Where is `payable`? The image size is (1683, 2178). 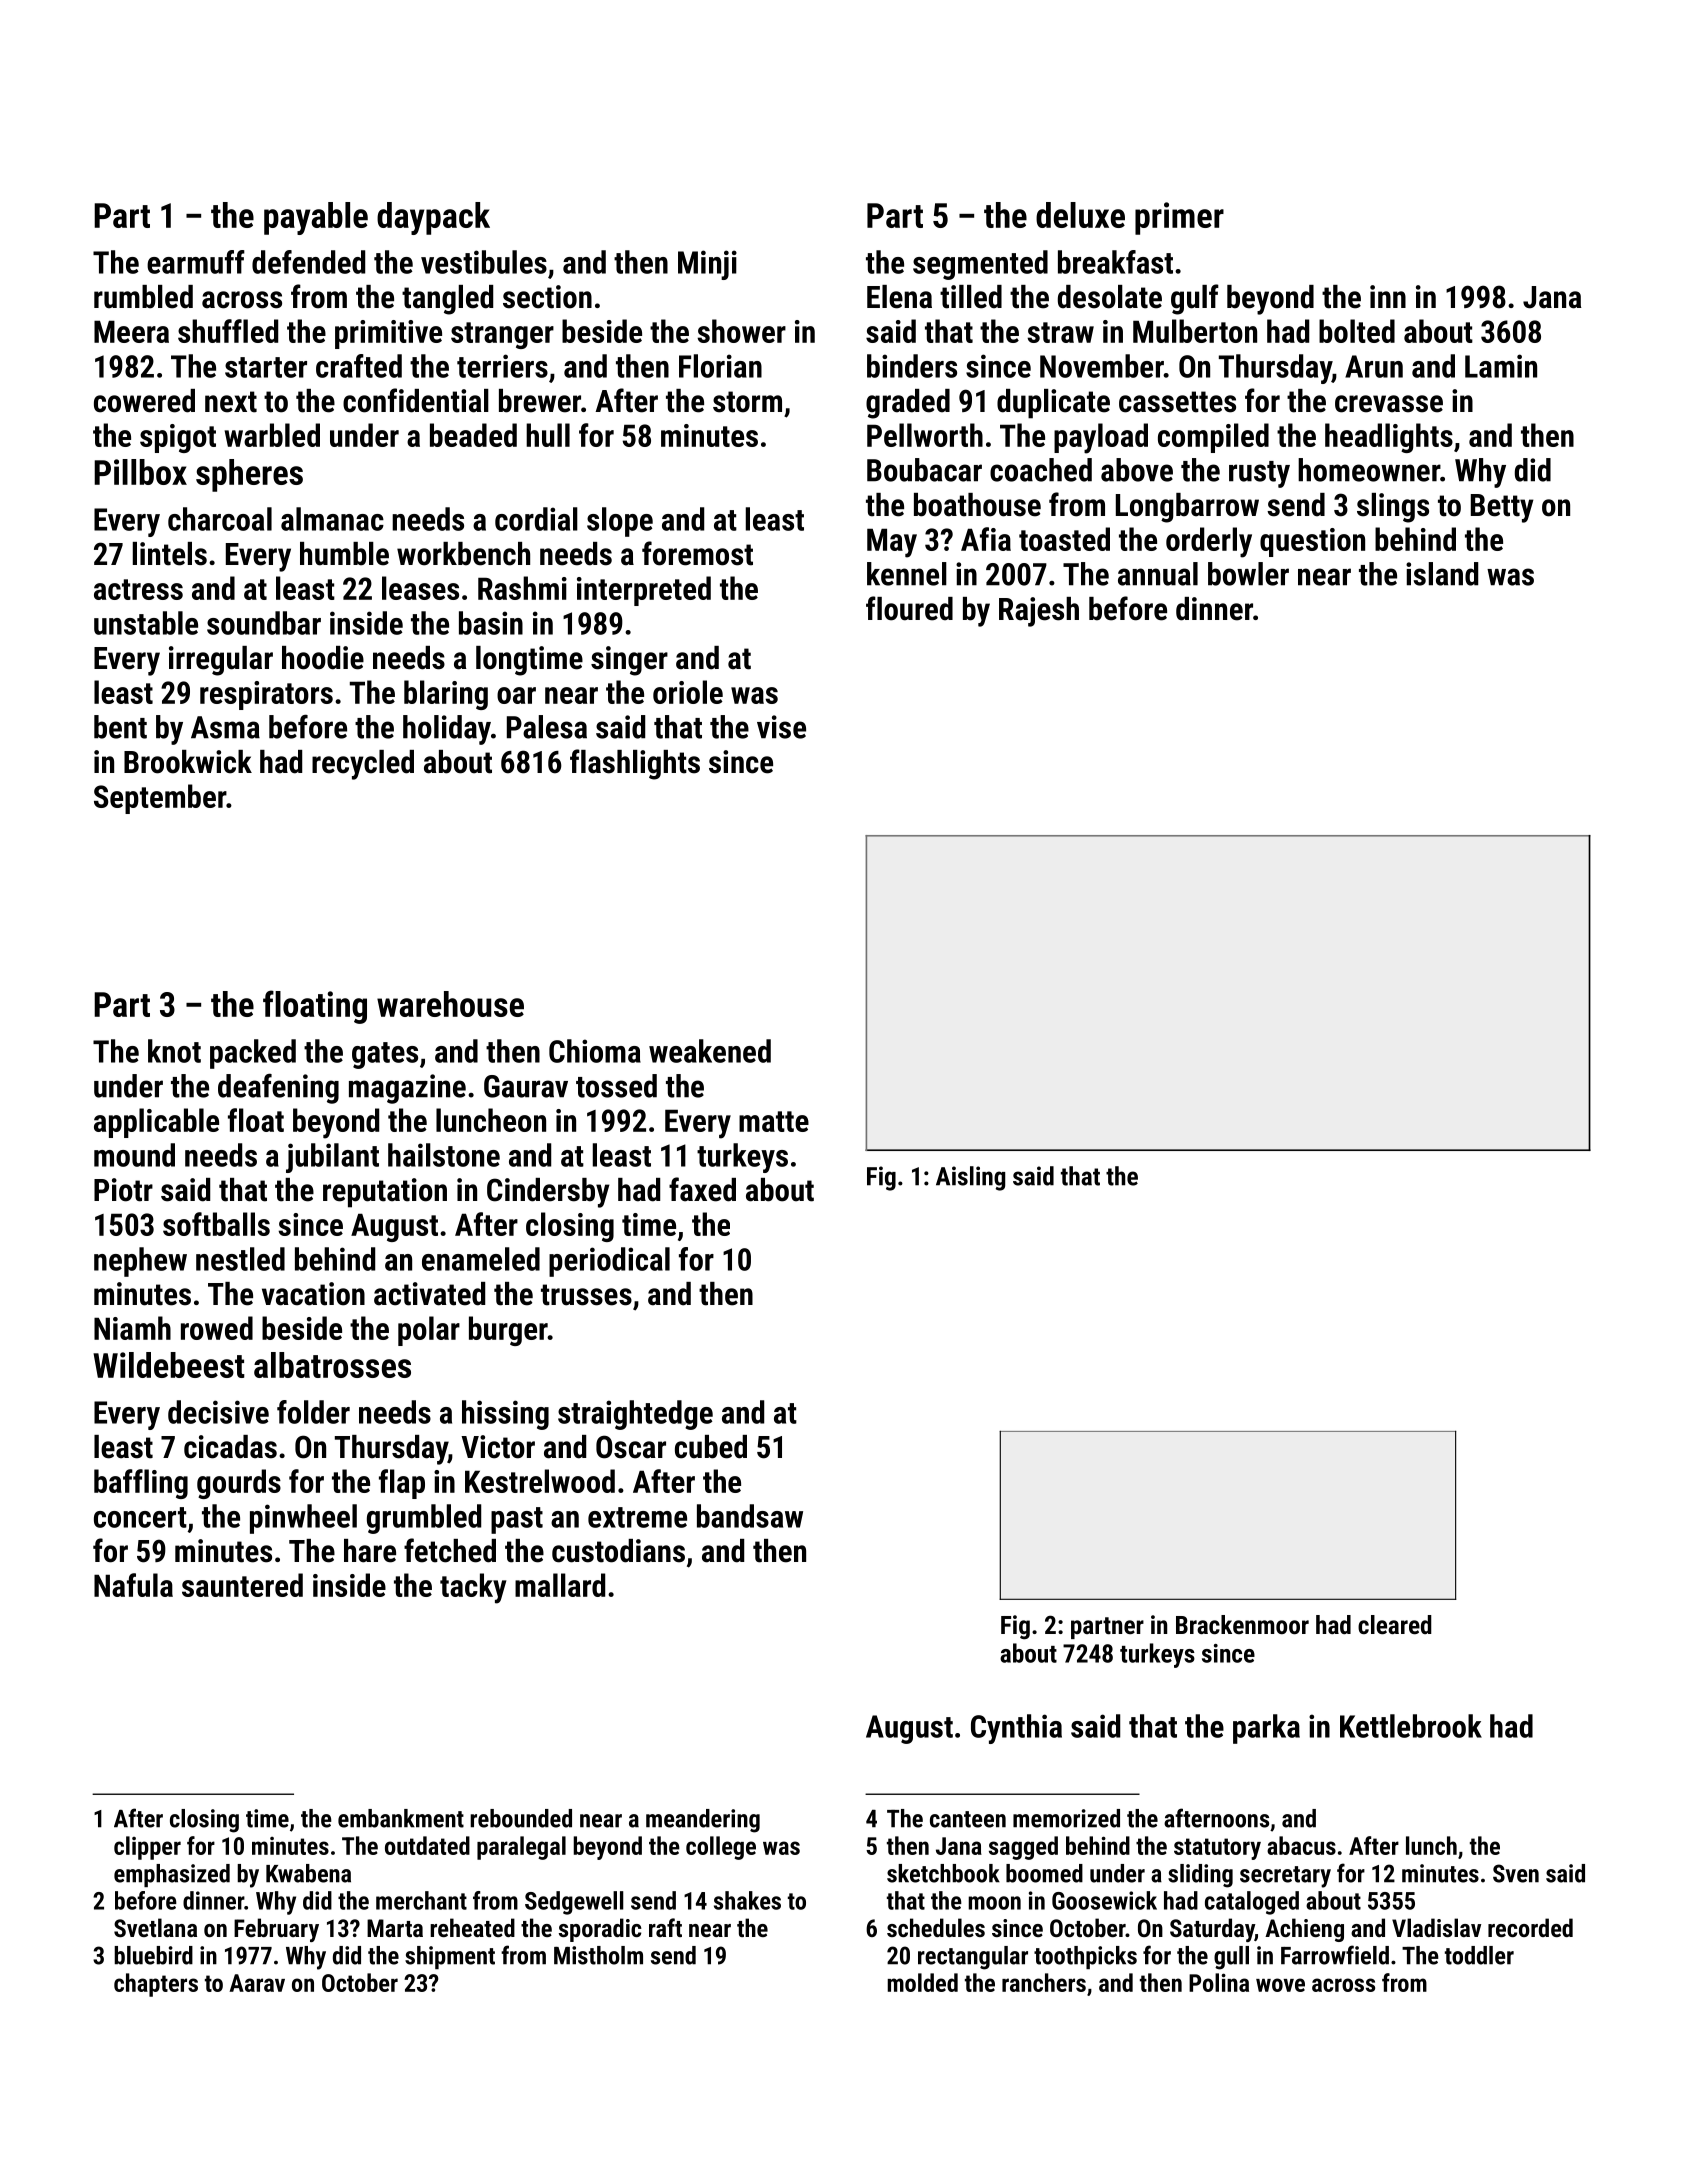
payable is located at coordinates (316, 218).
